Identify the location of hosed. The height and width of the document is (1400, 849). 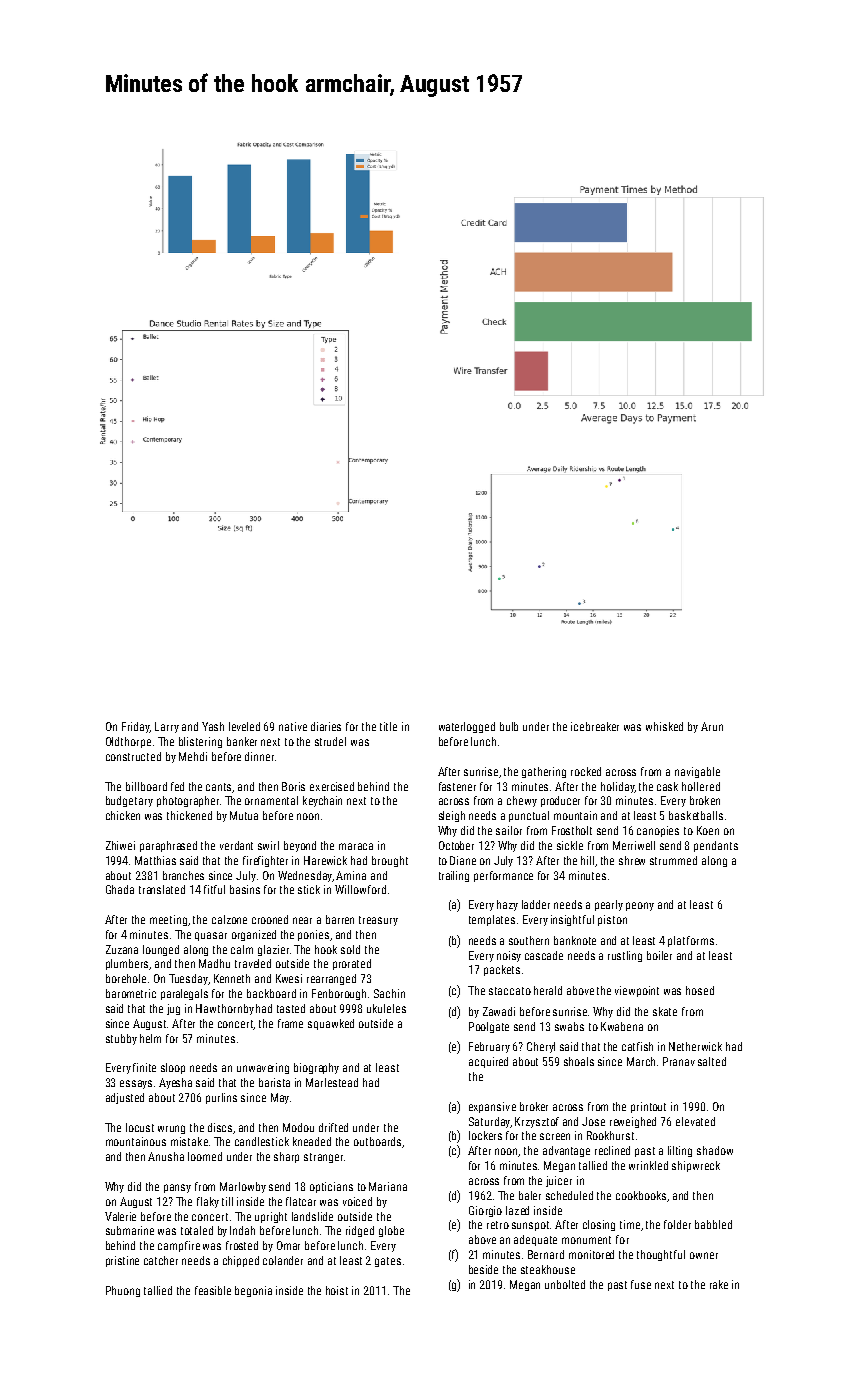
(700, 990).
